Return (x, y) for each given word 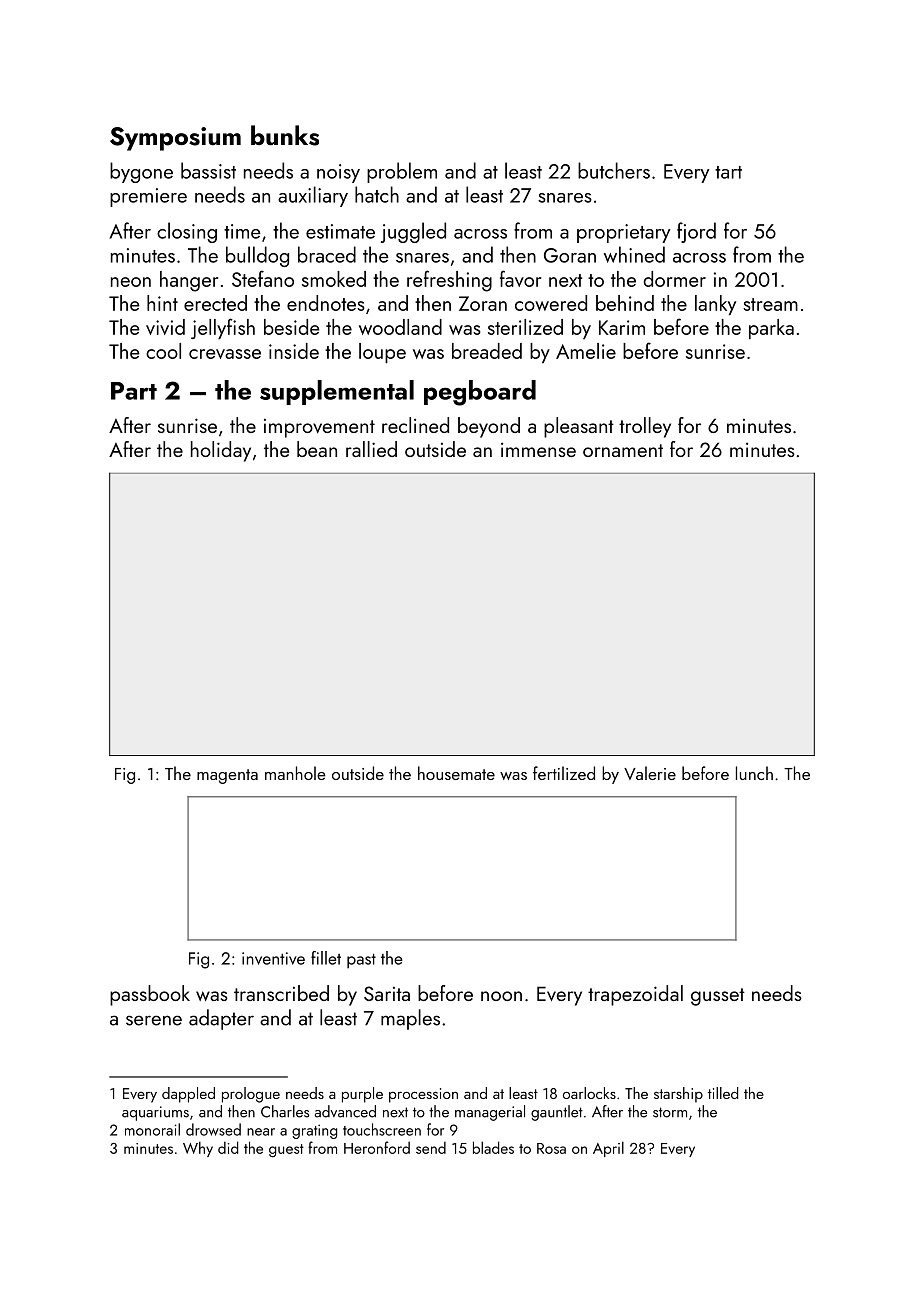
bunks (285, 135)
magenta (227, 776)
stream (770, 304)
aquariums (155, 1113)
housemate (456, 773)
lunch (754, 773)
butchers (614, 170)
